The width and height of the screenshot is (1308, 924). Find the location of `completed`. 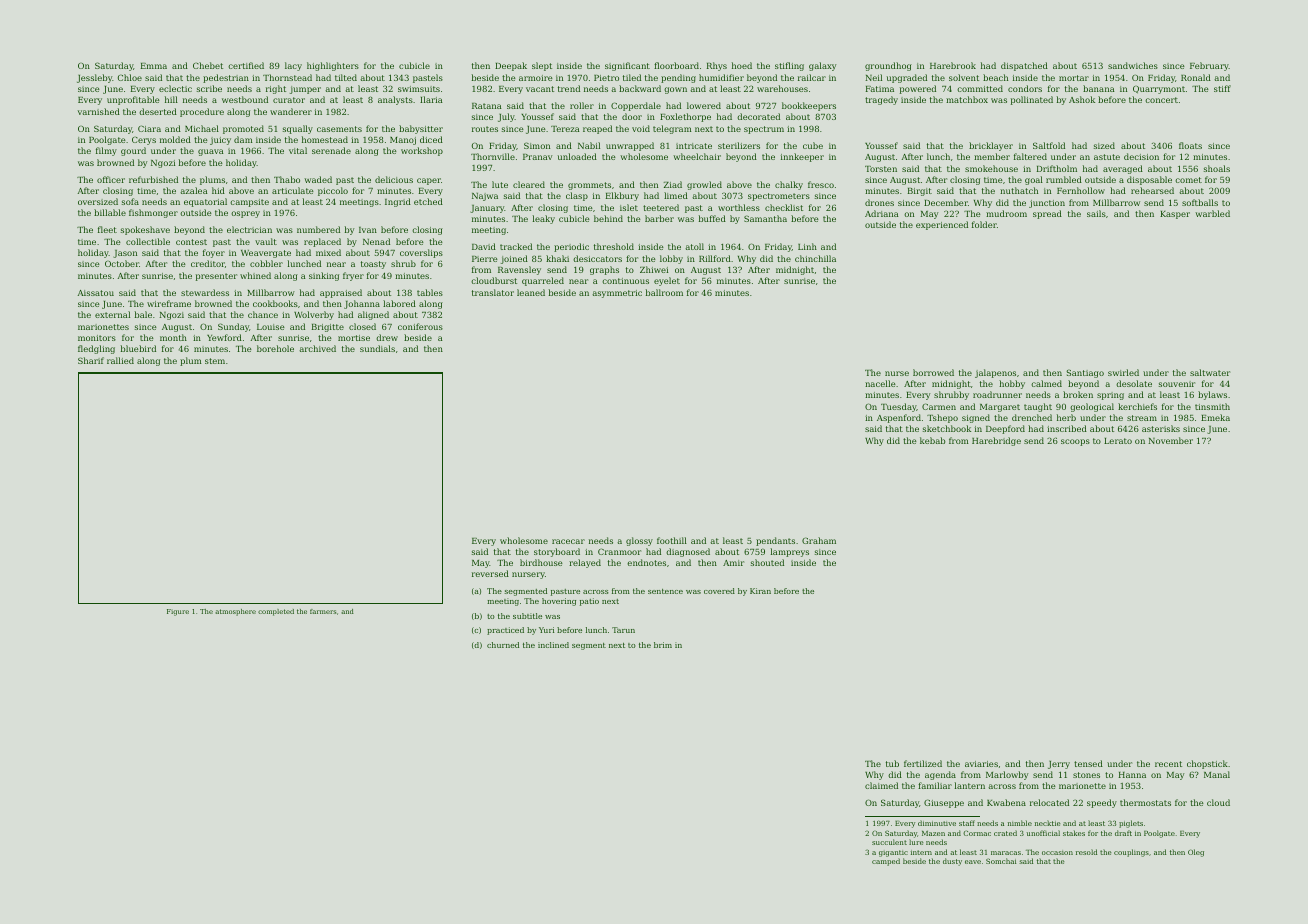

completed is located at coordinates (276, 612).
